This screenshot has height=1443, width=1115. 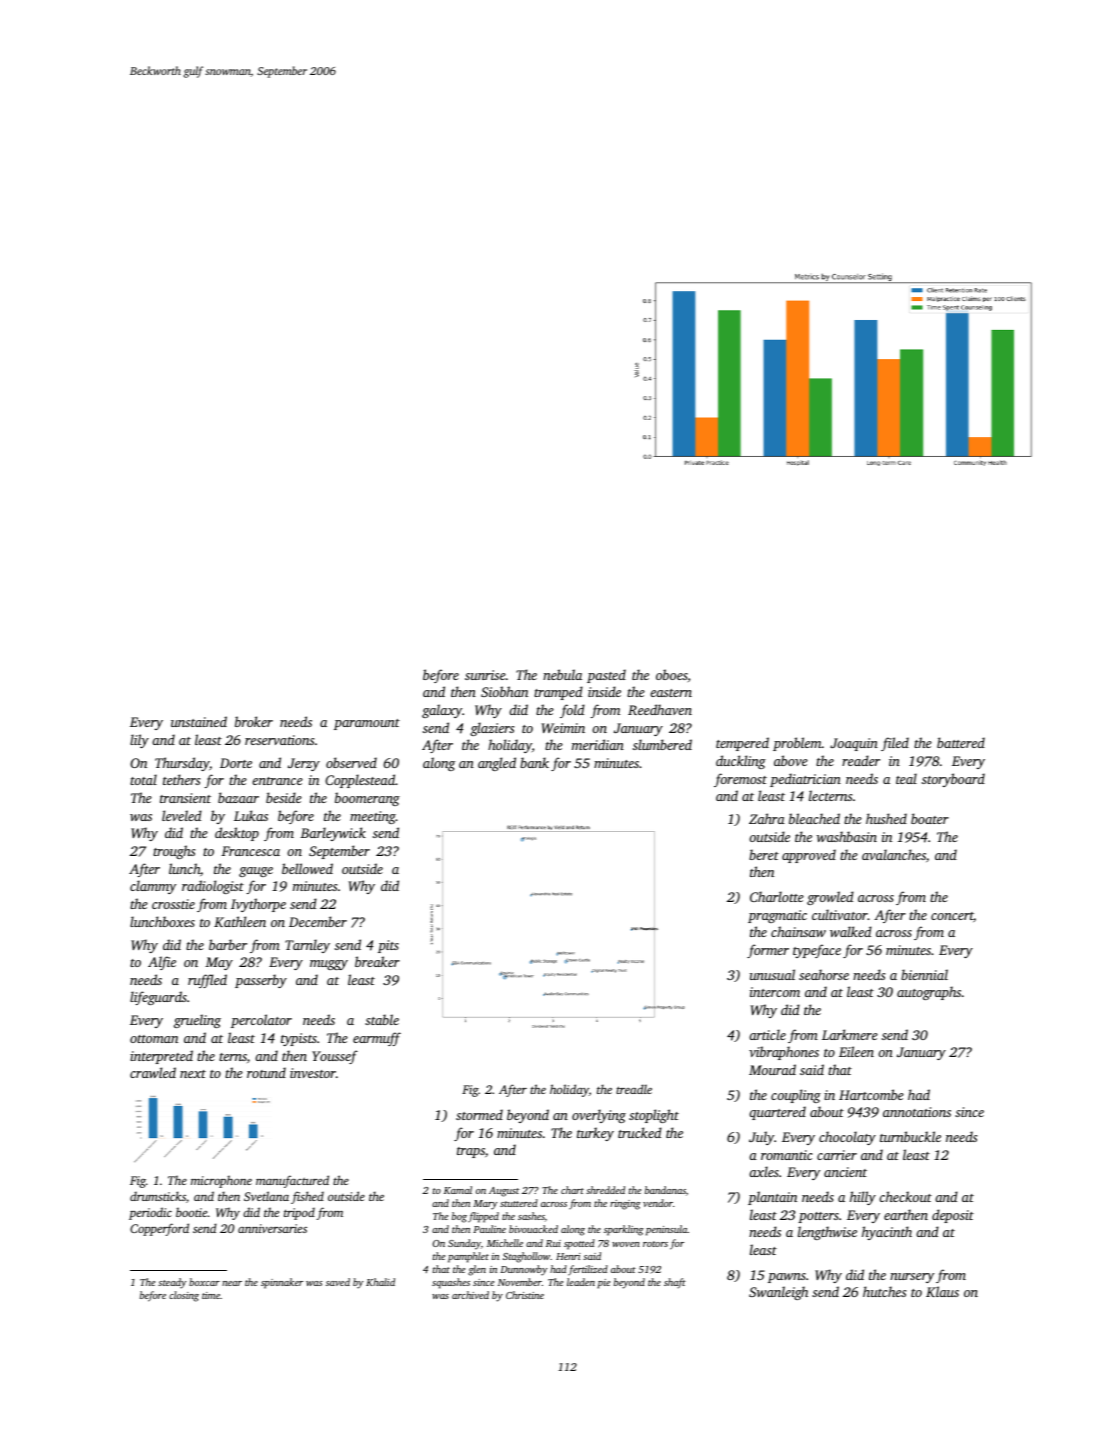 I want to click on steady, so click(x=172, y=1283).
